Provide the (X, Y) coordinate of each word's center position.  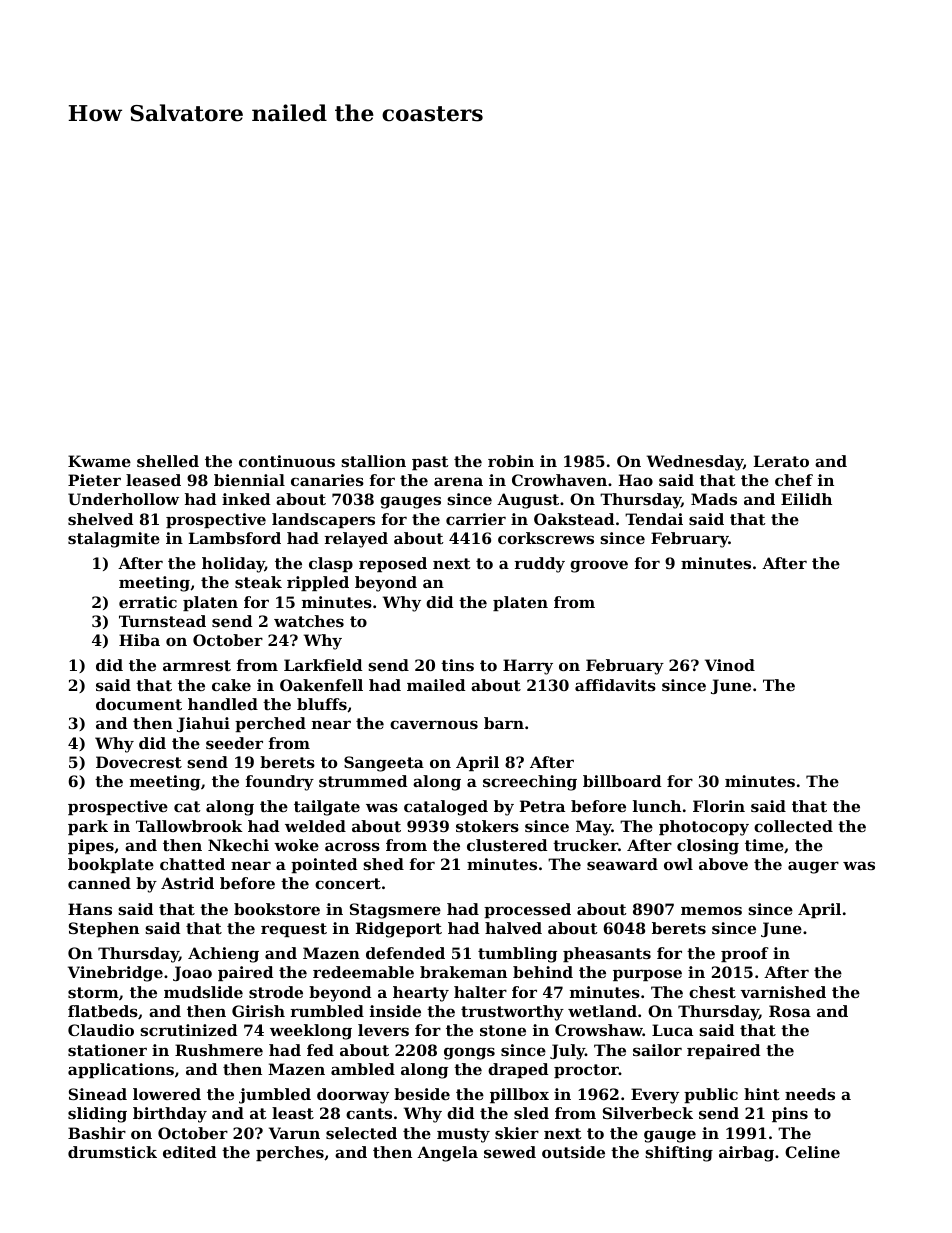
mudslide (203, 992)
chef (794, 480)
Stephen (104, 929)
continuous (287, 461)
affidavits (615, 685)
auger (813, 867)
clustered (507, 845)
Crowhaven (559, 480)
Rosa (790, 1011)
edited (189, 1152)
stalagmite (114, 540)
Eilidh (806, 499)
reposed (393, 564)
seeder (234, 743)
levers (383, 1030)
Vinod (730, 665)
